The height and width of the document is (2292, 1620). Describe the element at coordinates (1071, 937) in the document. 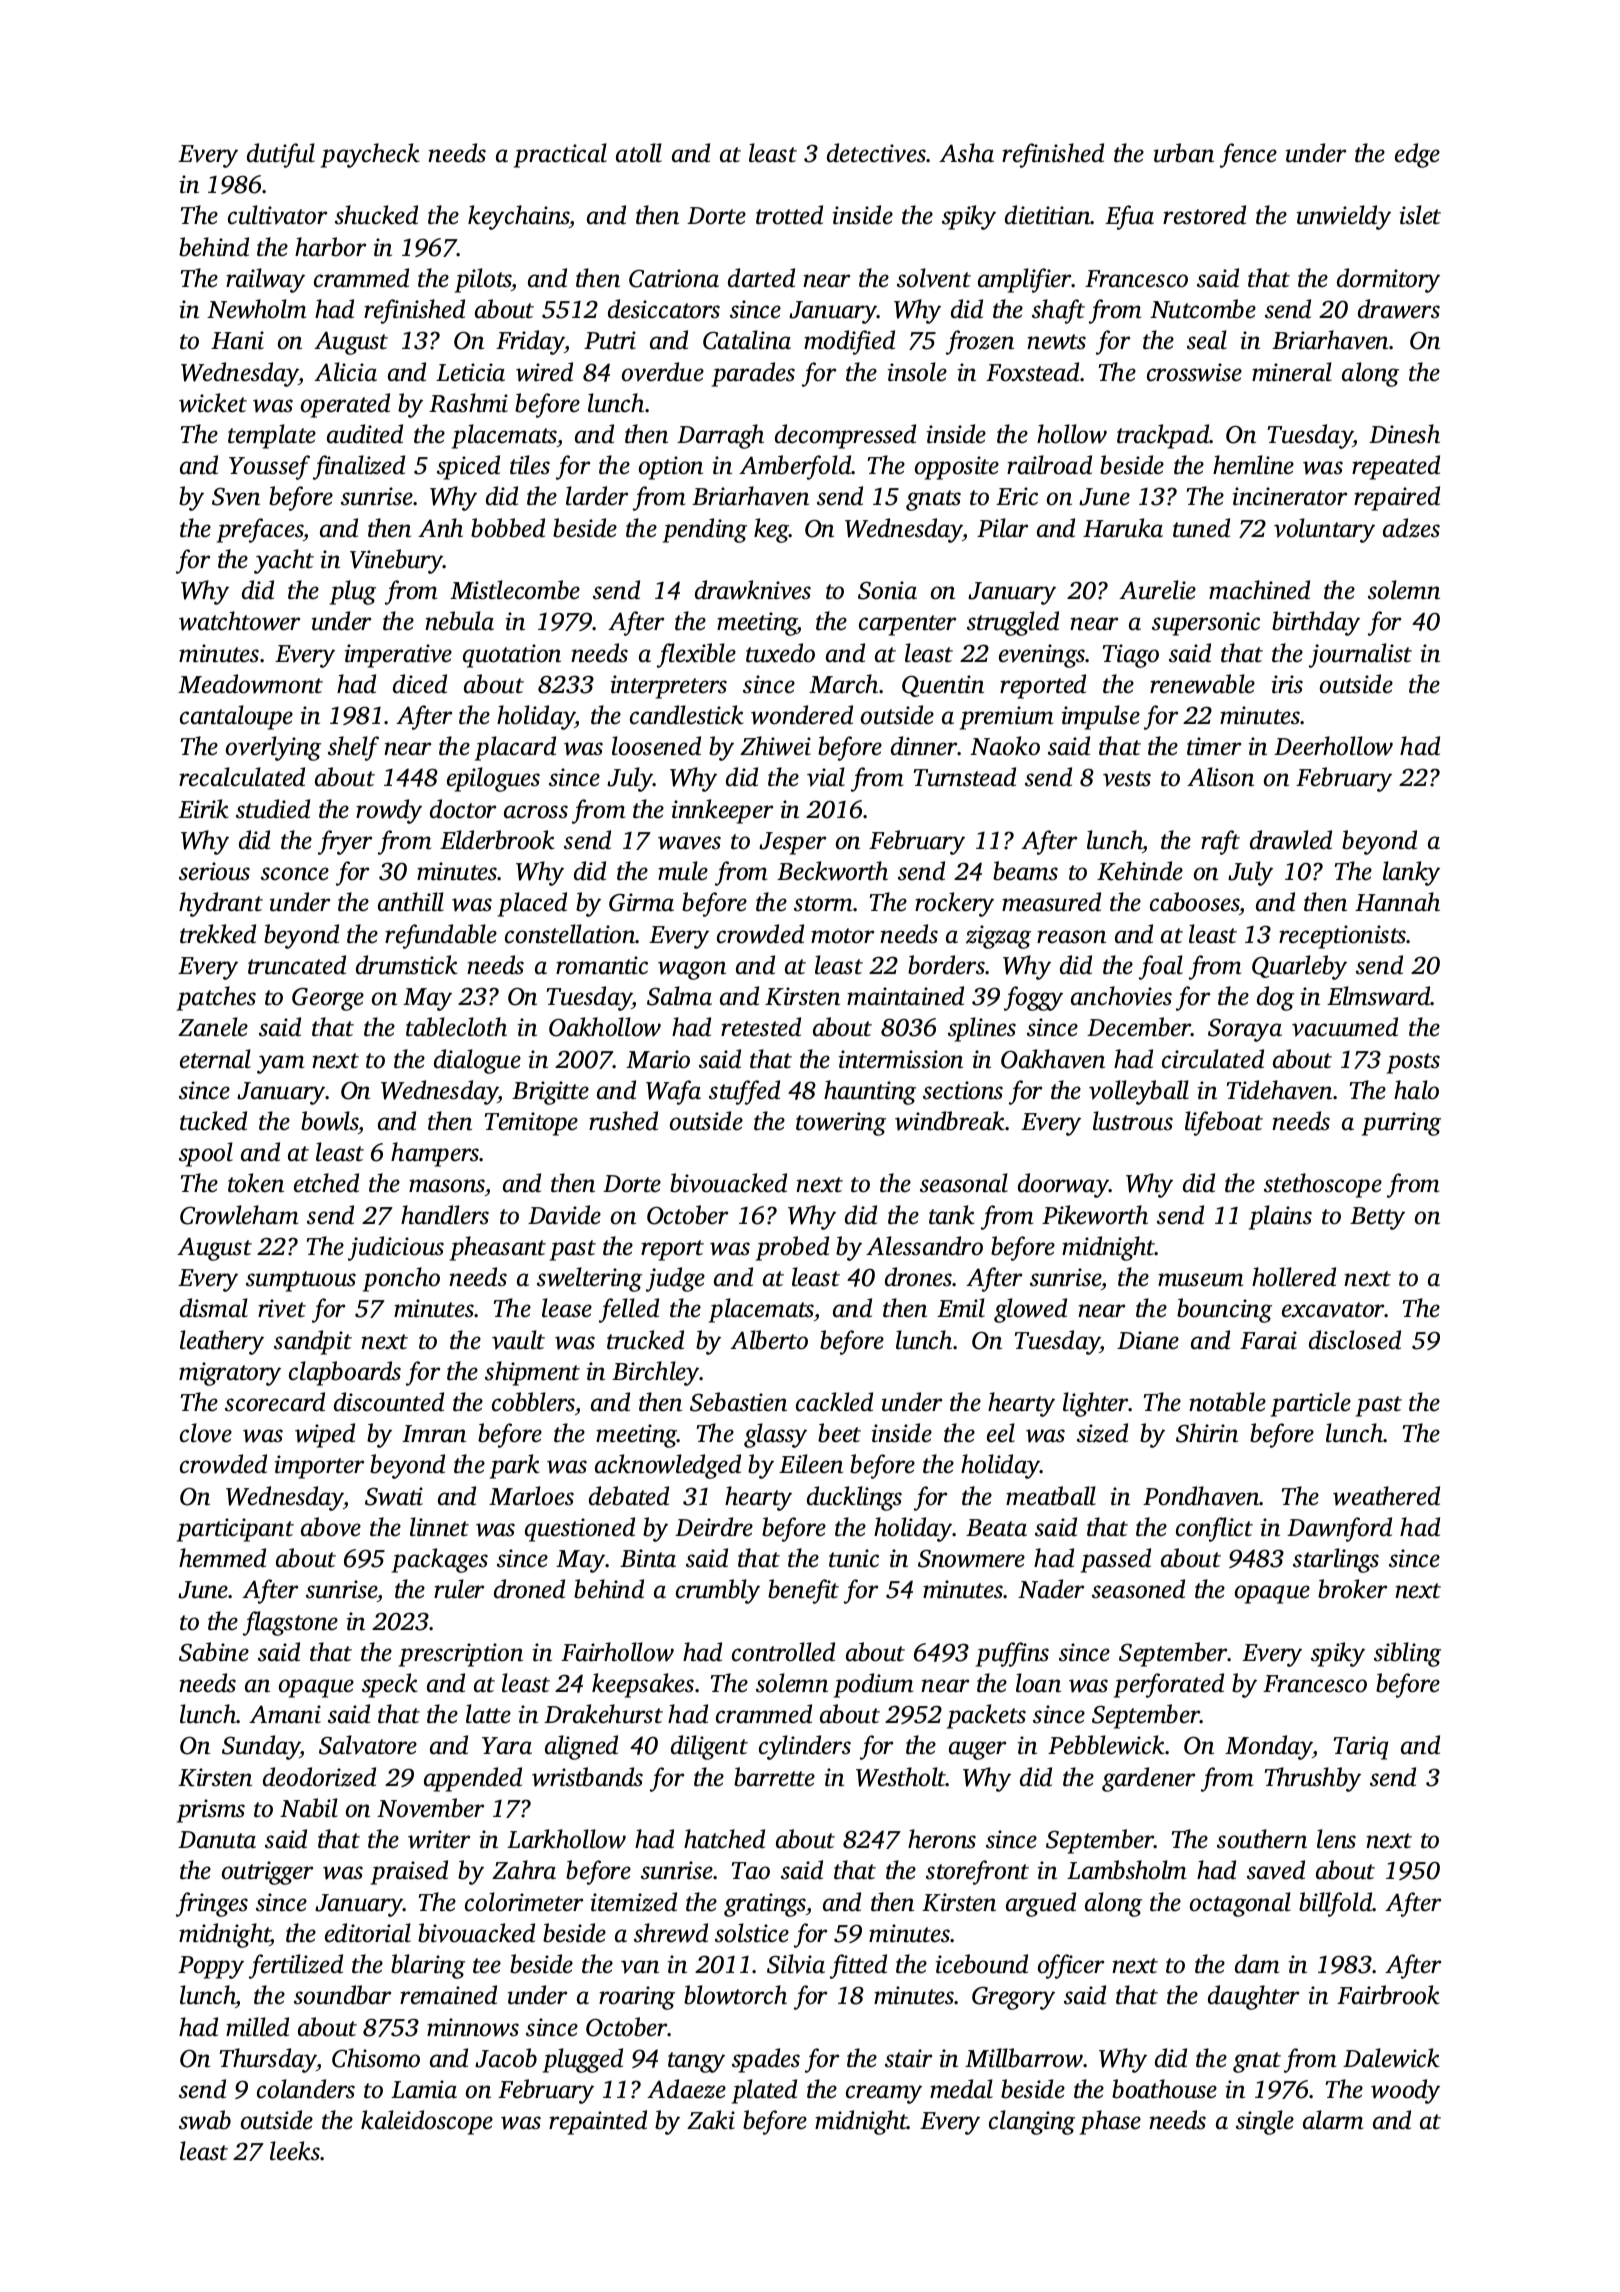

I see `reason` at that location.
